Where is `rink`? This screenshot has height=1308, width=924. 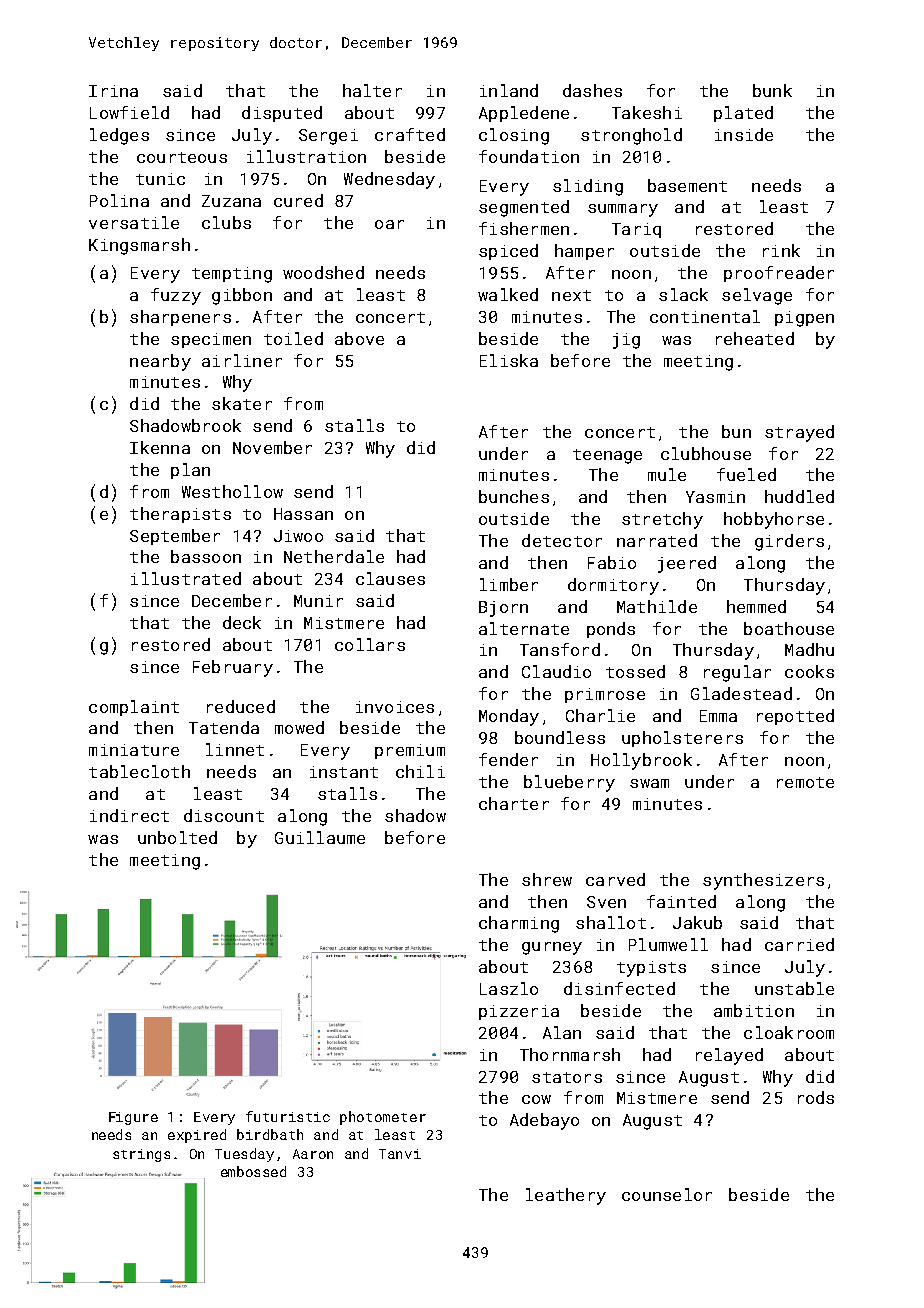
rink is located at coordinates (781, 250).
